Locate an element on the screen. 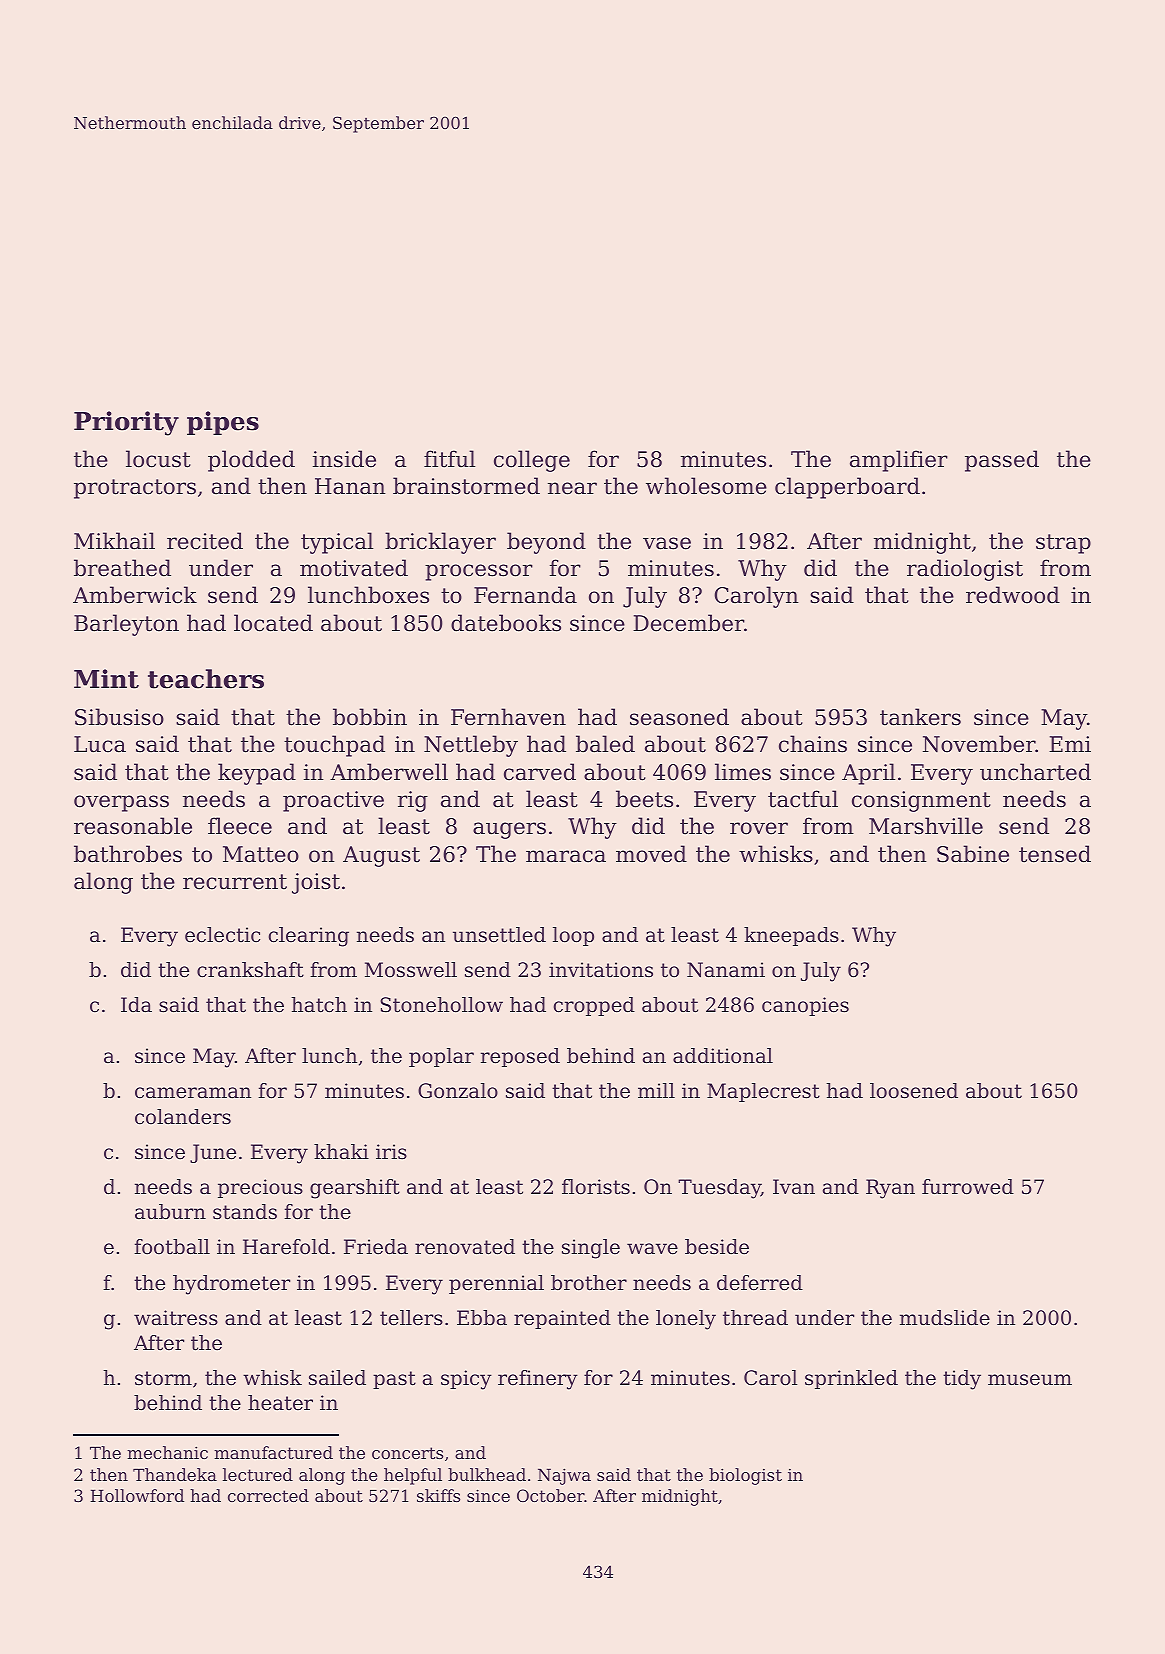 The width and height of the screenshot is (1165, 1654). waitress is located at coordinates (176, 1318).
